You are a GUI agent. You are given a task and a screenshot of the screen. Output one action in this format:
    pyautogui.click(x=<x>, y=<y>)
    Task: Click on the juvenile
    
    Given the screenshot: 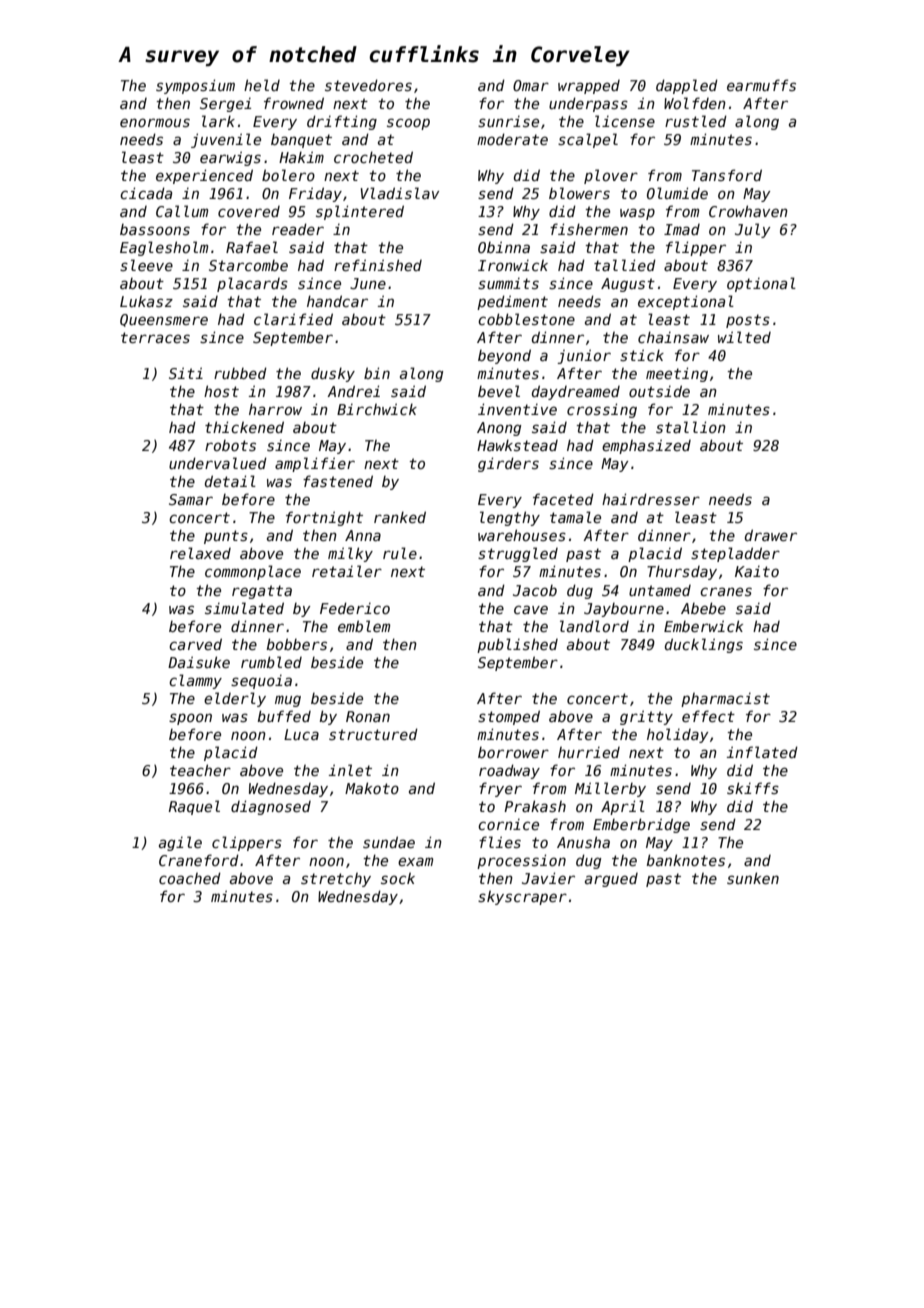 What is the action you would take?
    pyautogui.click(x=226, y=140)
